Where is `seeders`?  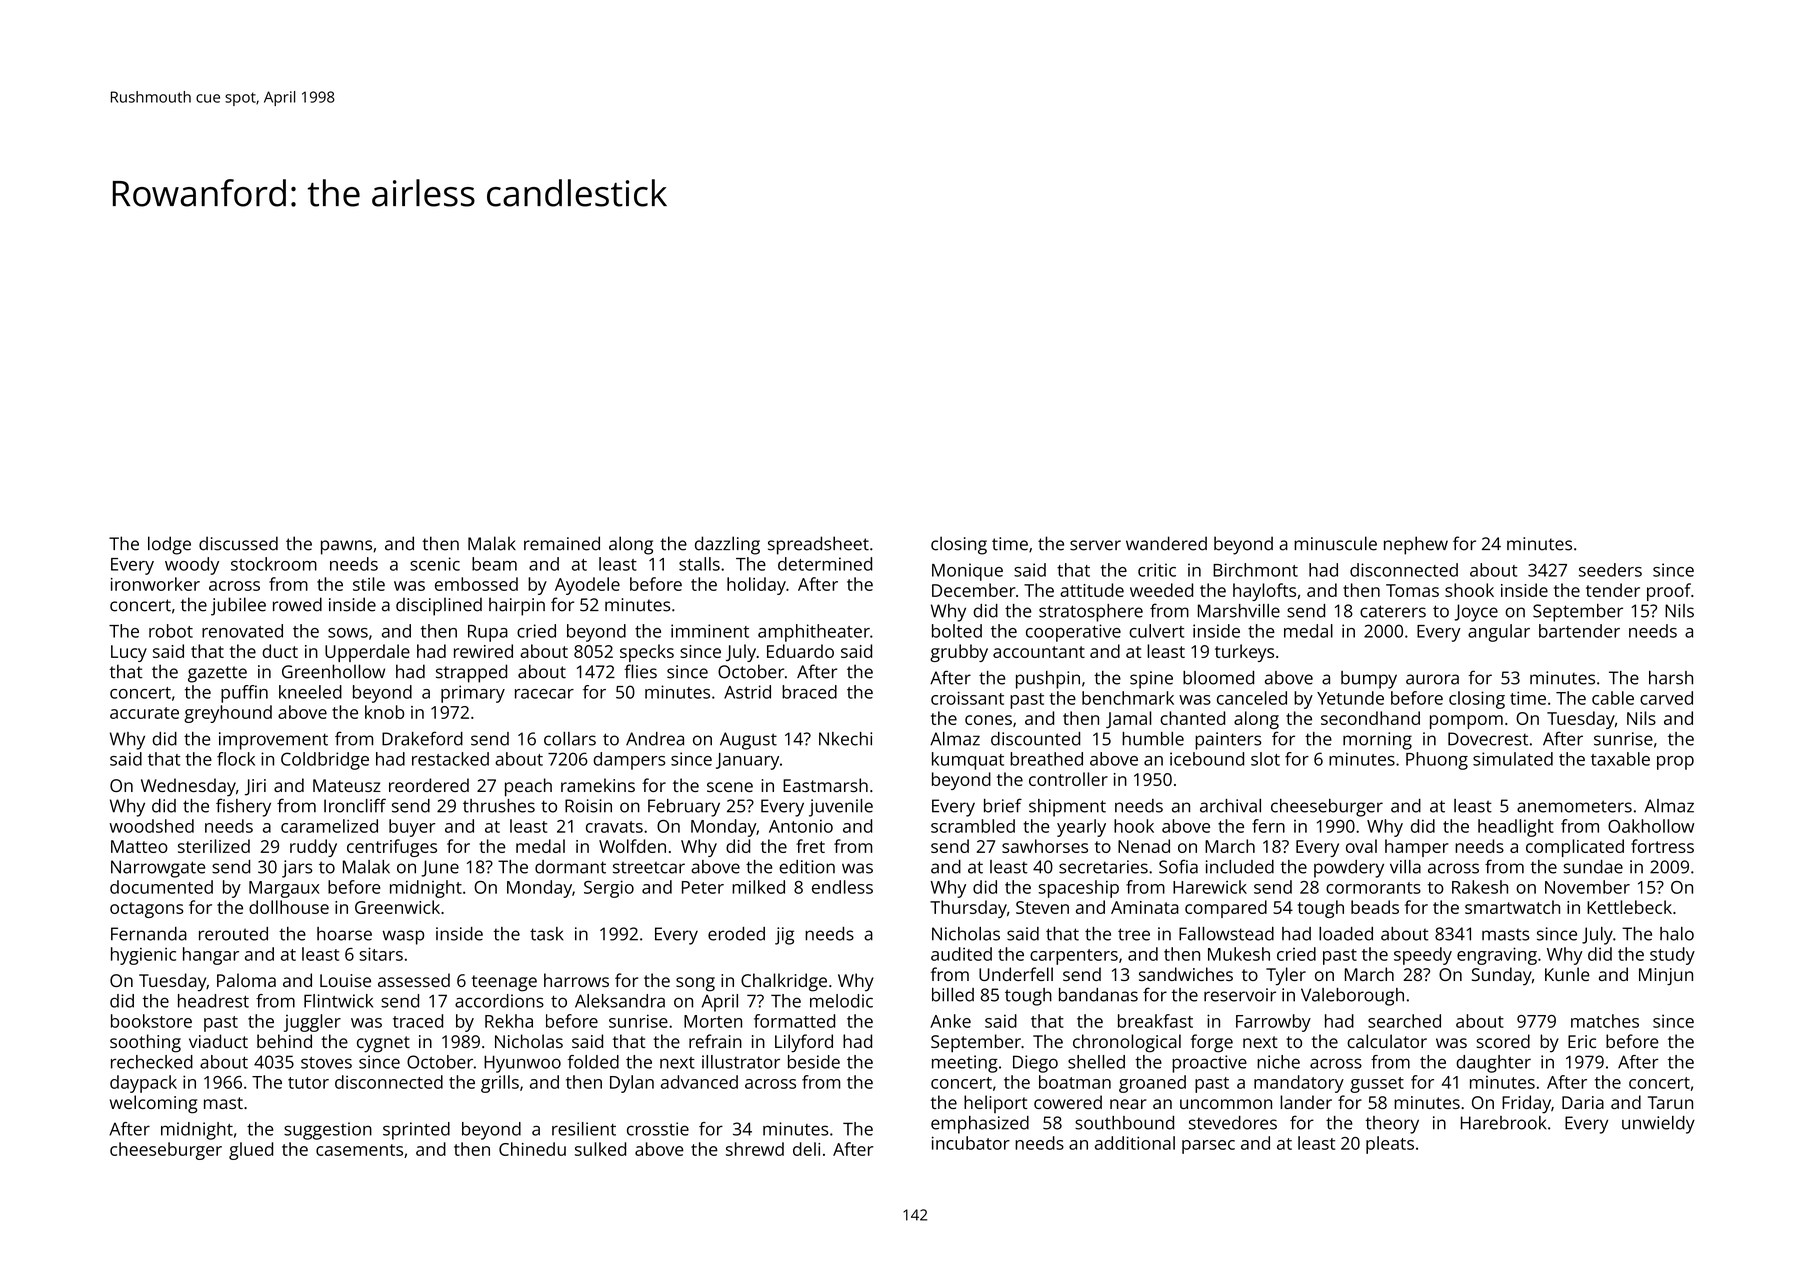 seeders is located at coordinates (1610, 570).
